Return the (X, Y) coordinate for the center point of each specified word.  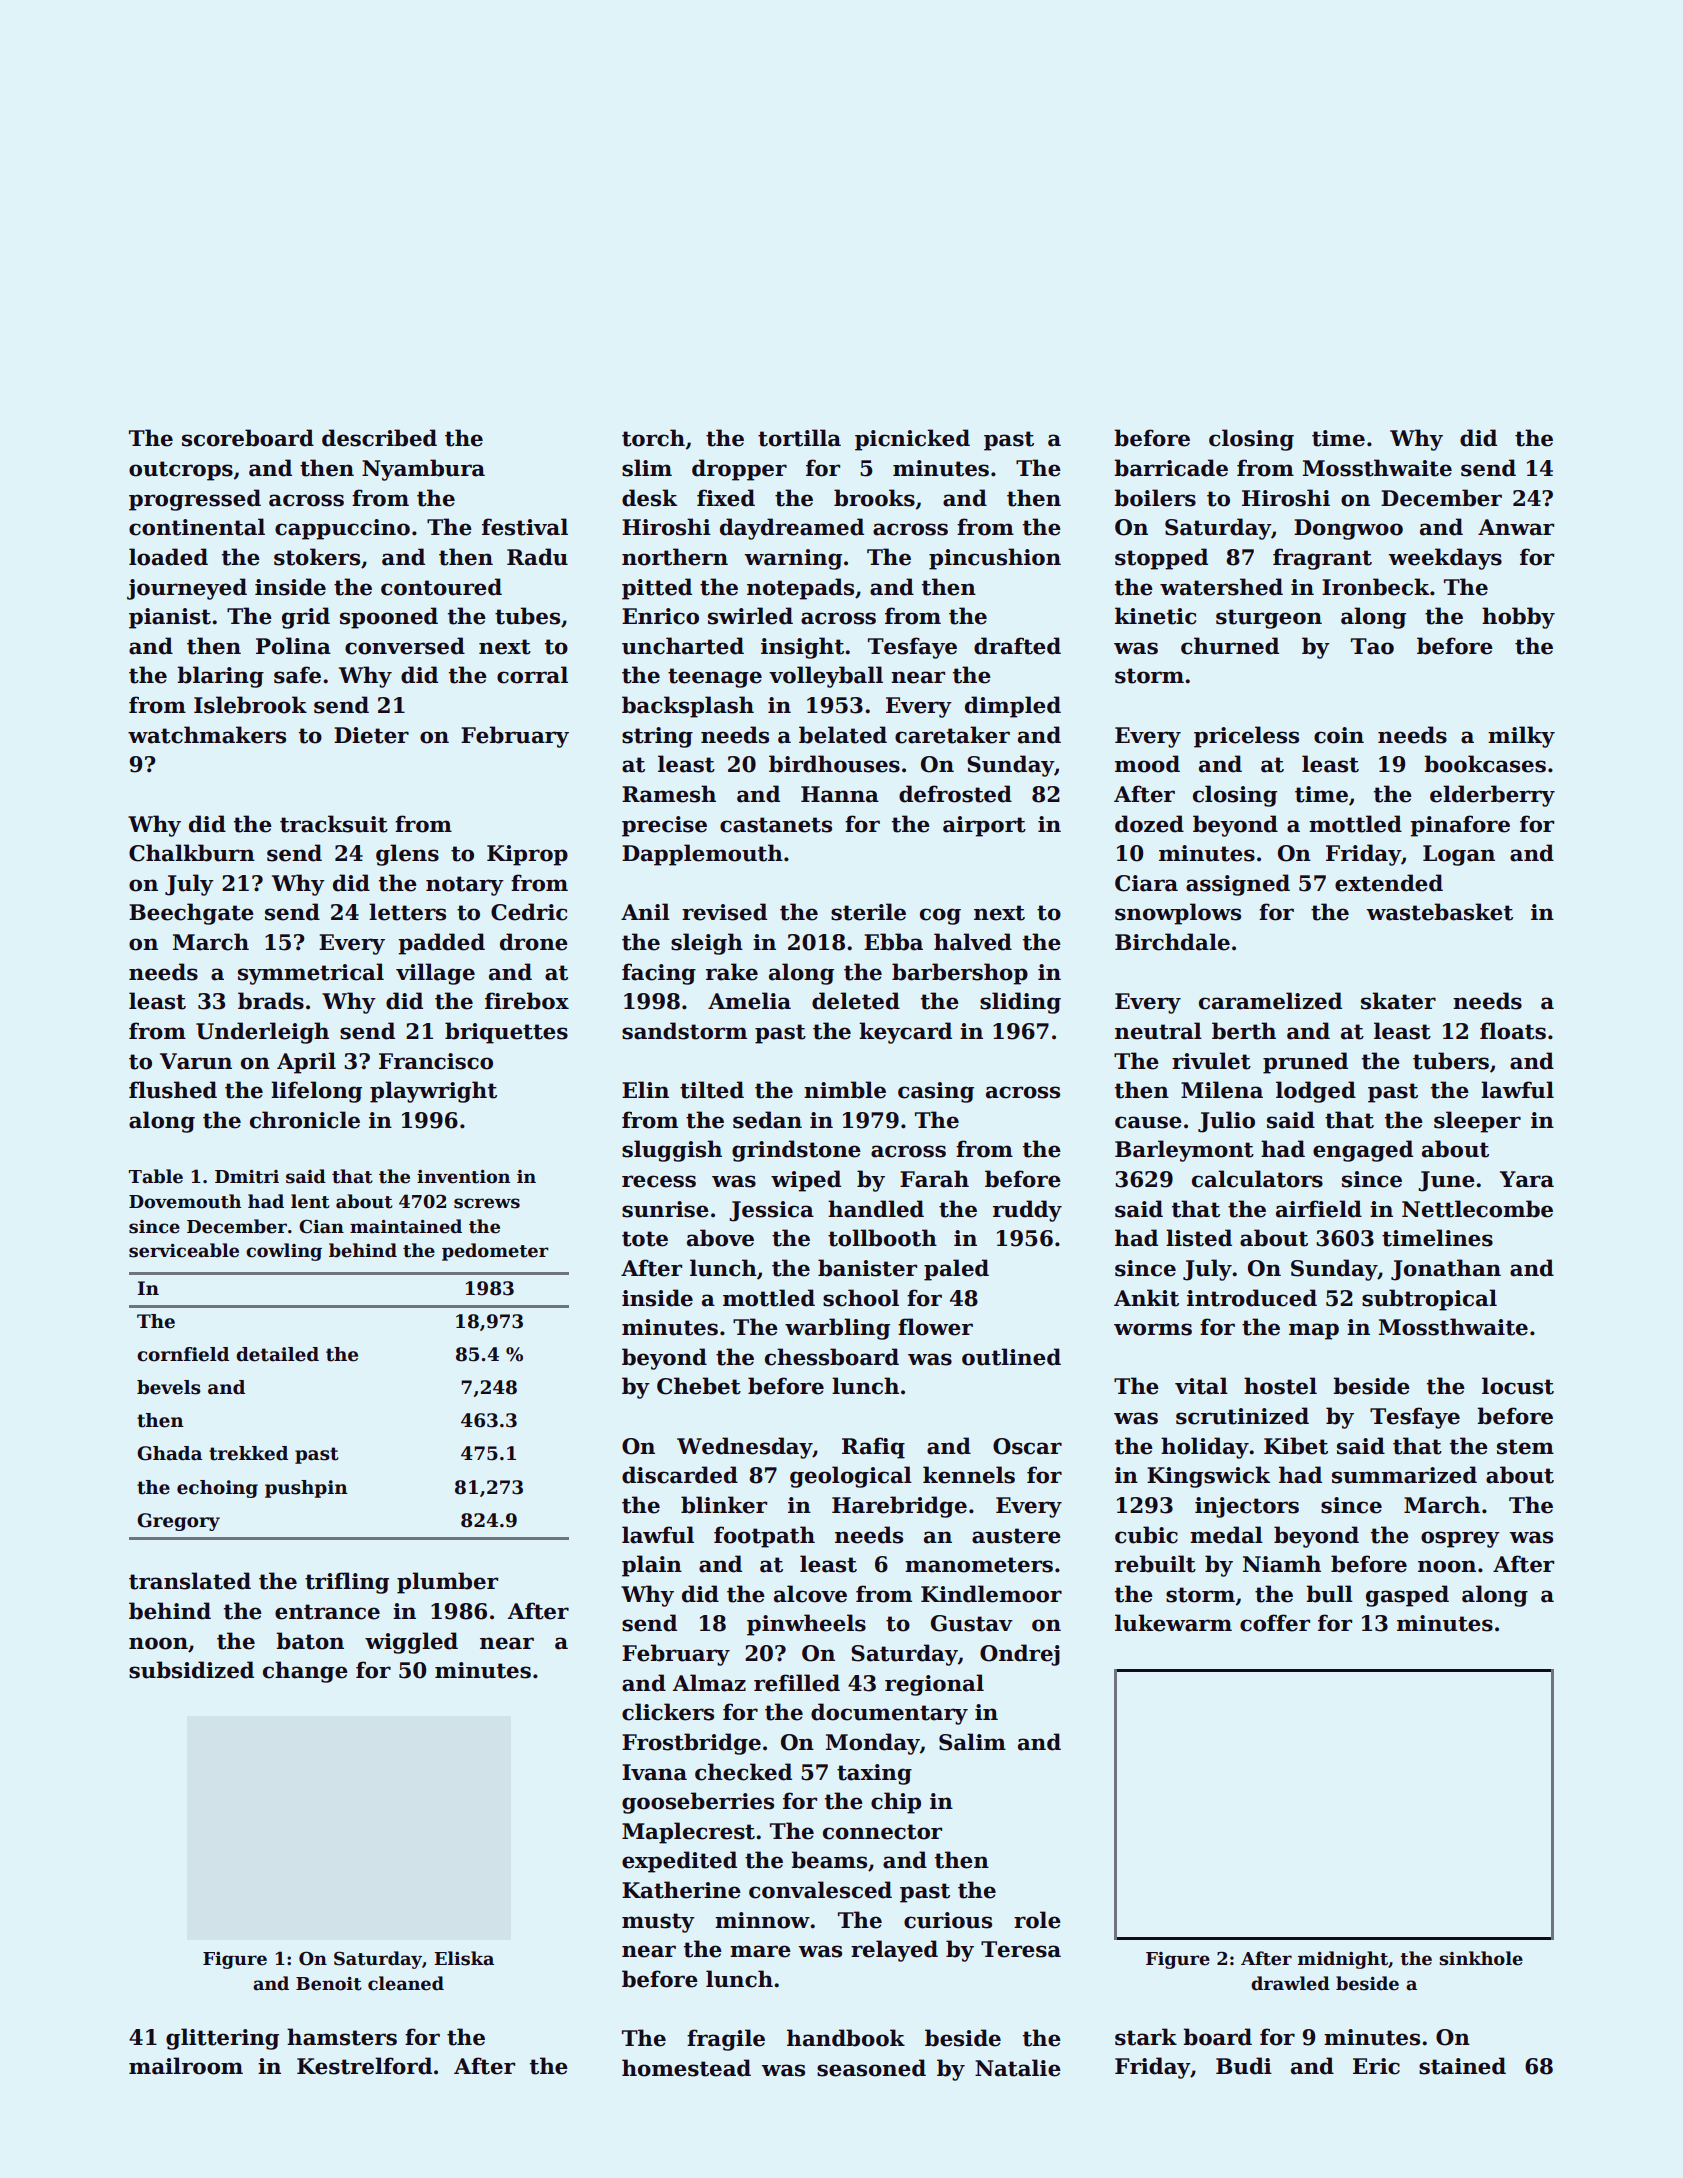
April (306, 1063)
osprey (1460, 1539)
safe (297, 675)
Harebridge (899, 1507)
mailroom (186, 2066)
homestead (686, 2068)
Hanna (840, 794)
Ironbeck (1375, 587)
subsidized (191, 1670)
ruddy (1027, 1211)
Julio (1226, 1122)
